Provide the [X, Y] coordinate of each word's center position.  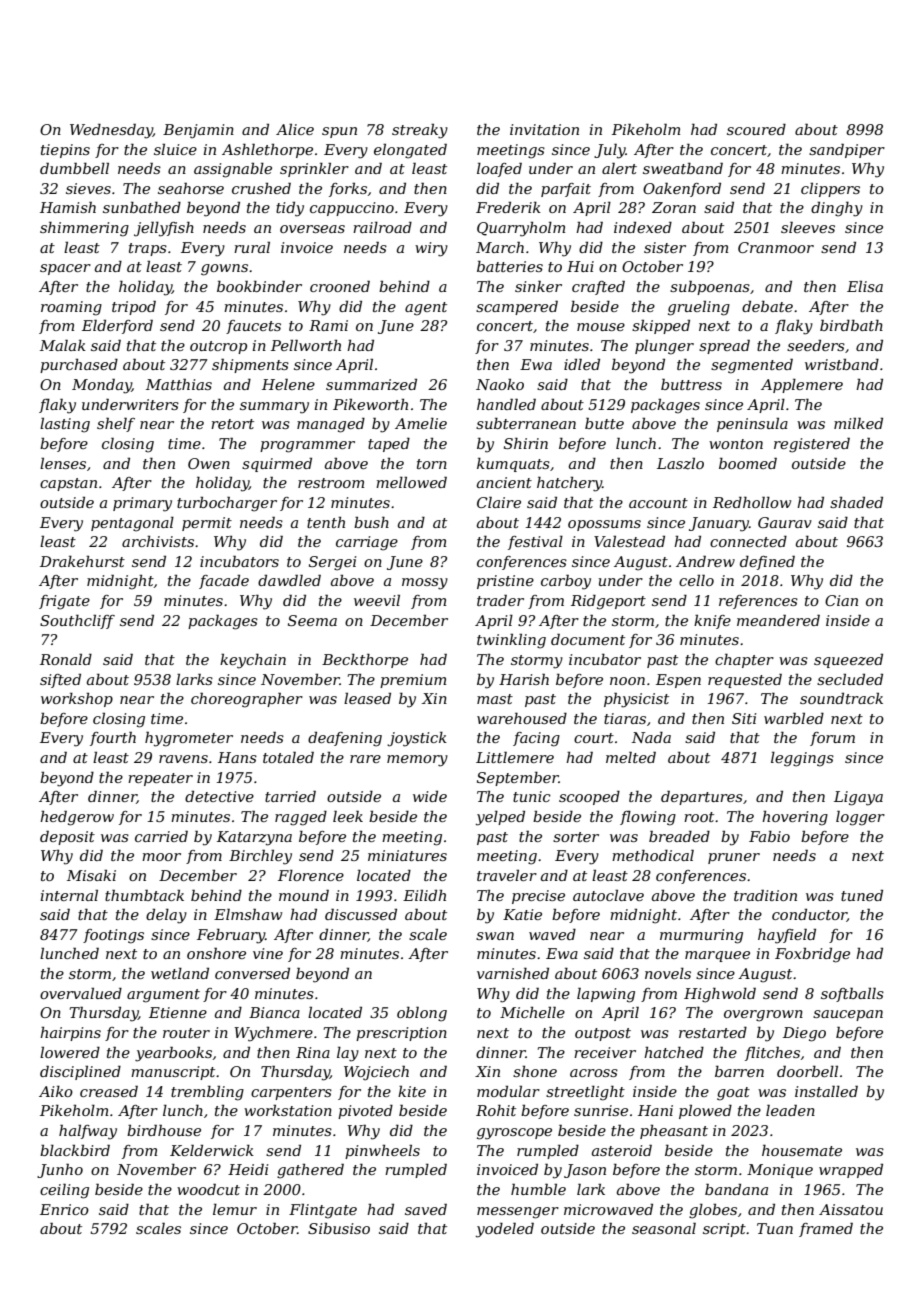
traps [148, 249]
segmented [752, 366]
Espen [678, 681]
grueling [699, 308]
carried [161, 836]
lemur [235, 1209]
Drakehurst [82, 561]
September [518, 779]
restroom [331, 483]
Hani [655, 1110]
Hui [580, 266]
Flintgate [323, 1211]
